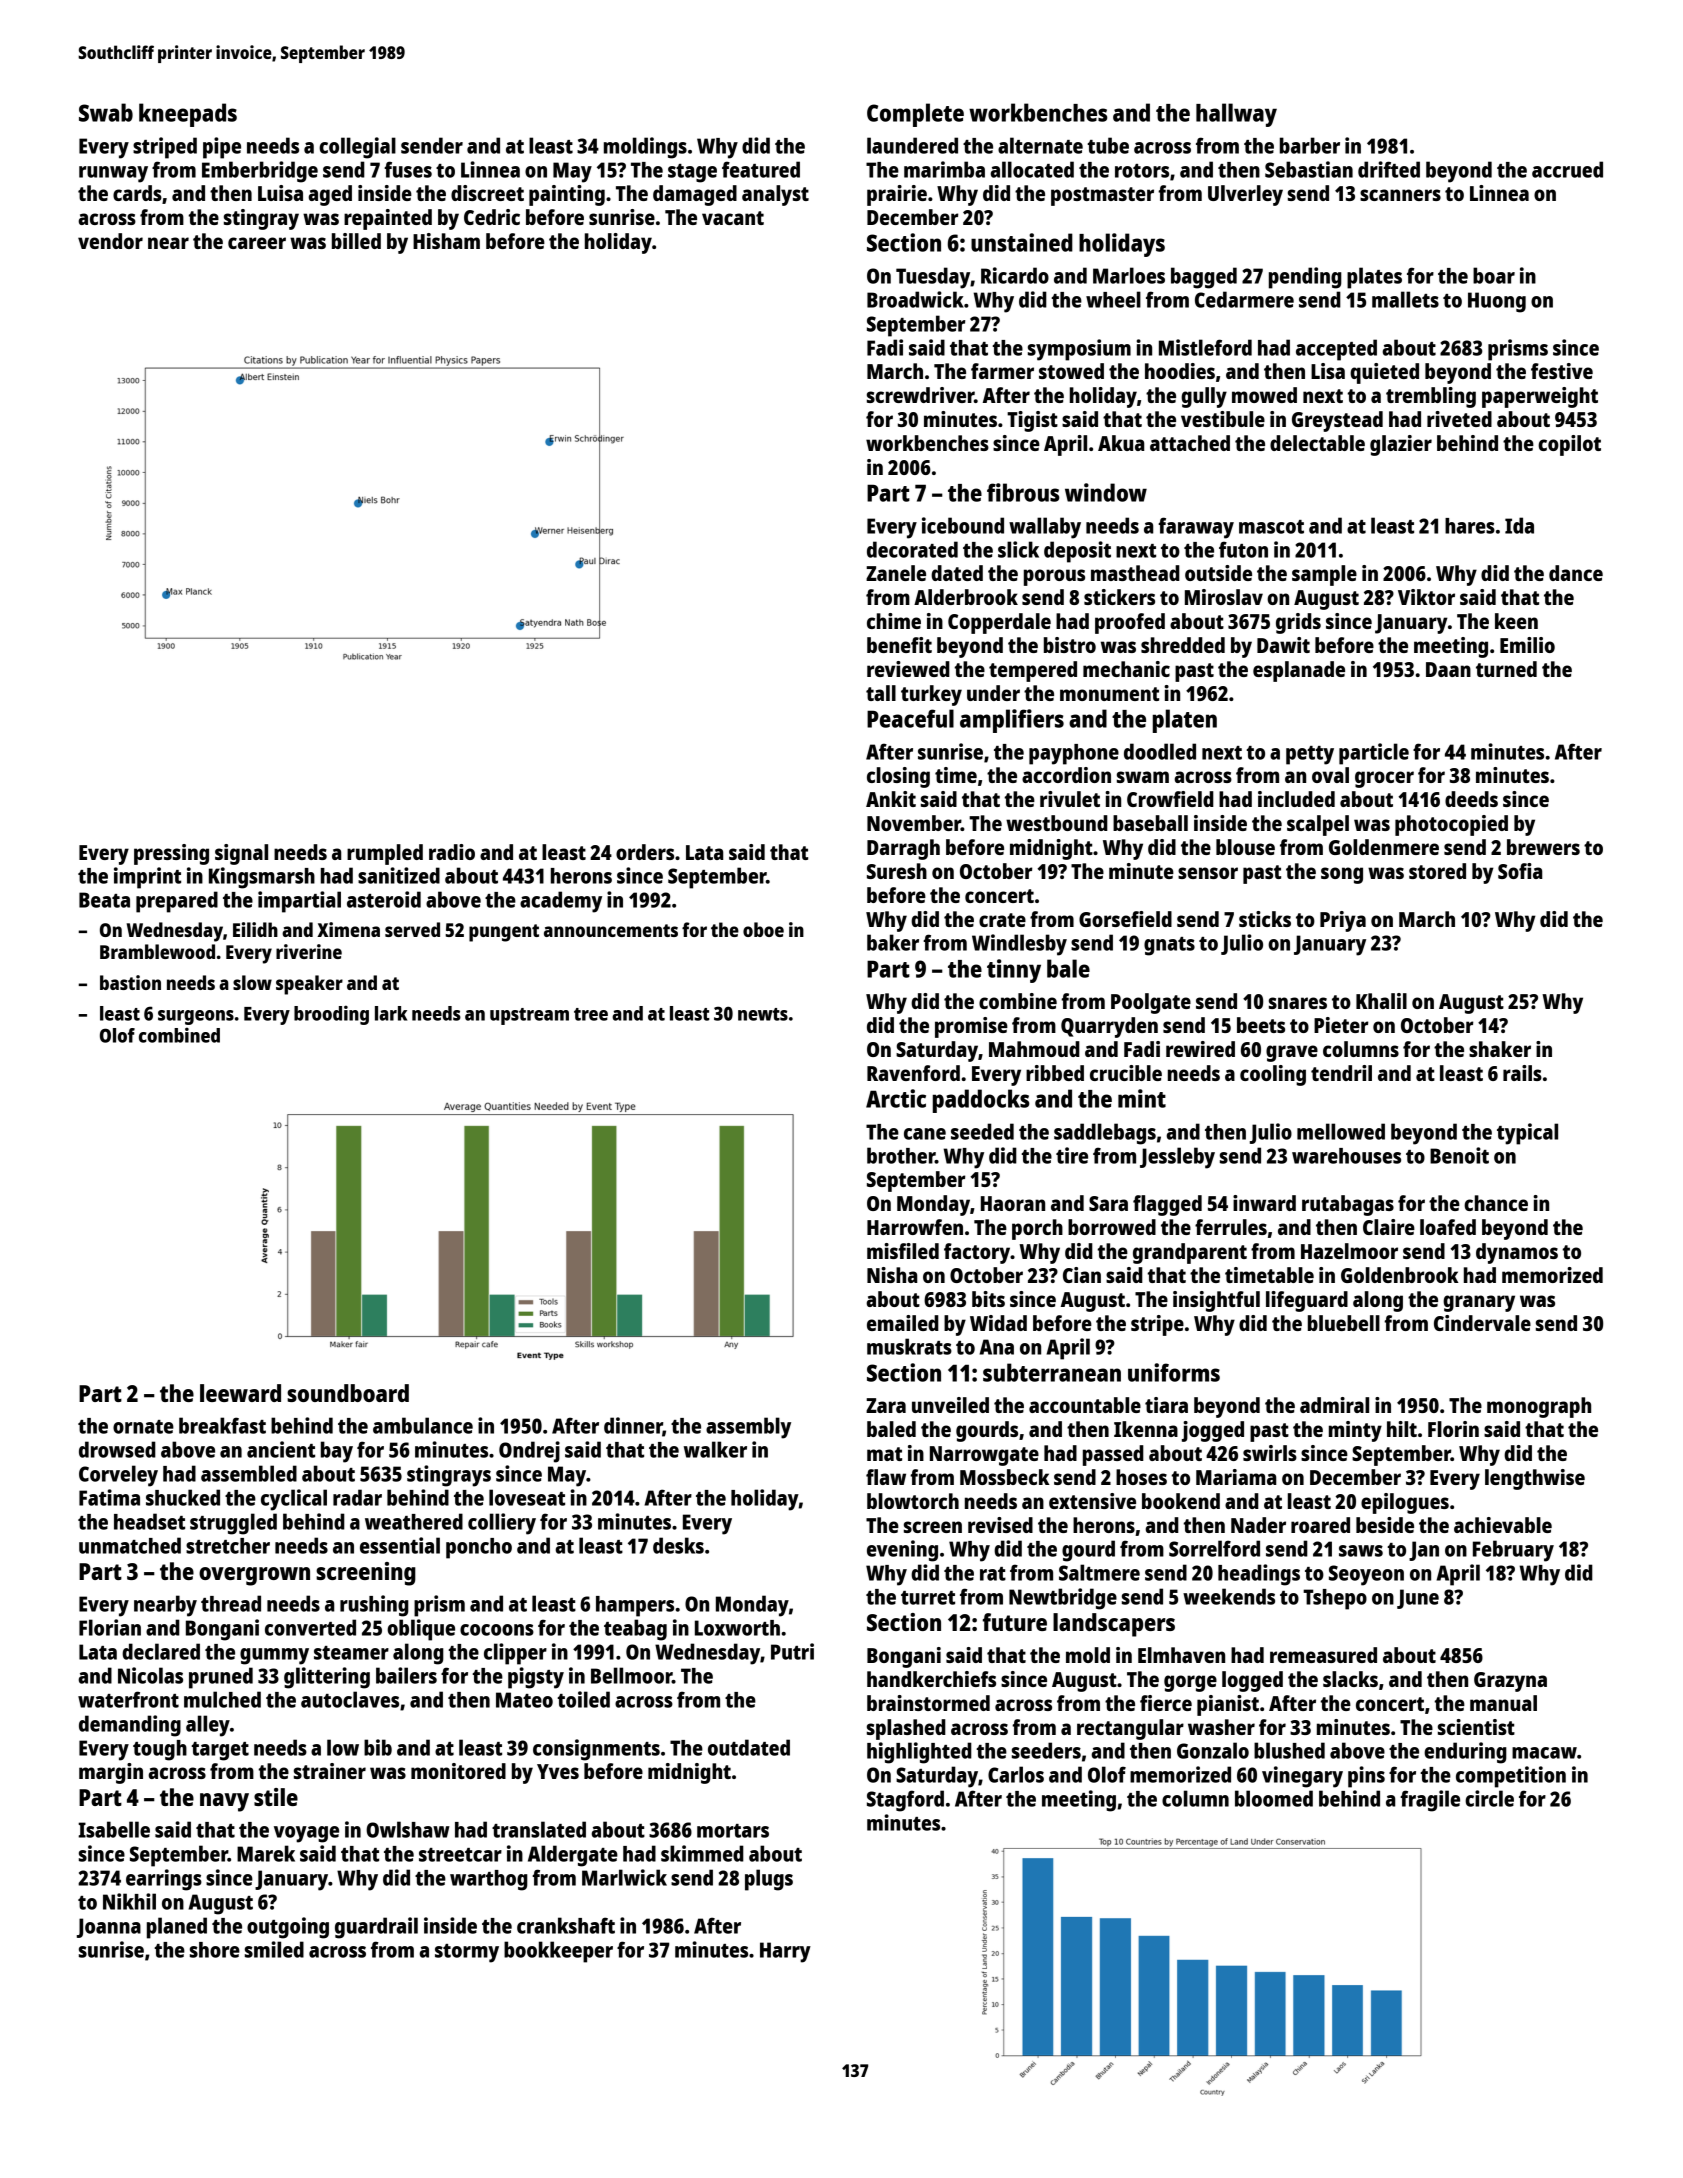 This document has height=2178, width=1683. What do you see at coordinates (109, 1928) in the document?
I see `Joanna` at bounding box center [109, 1928].
